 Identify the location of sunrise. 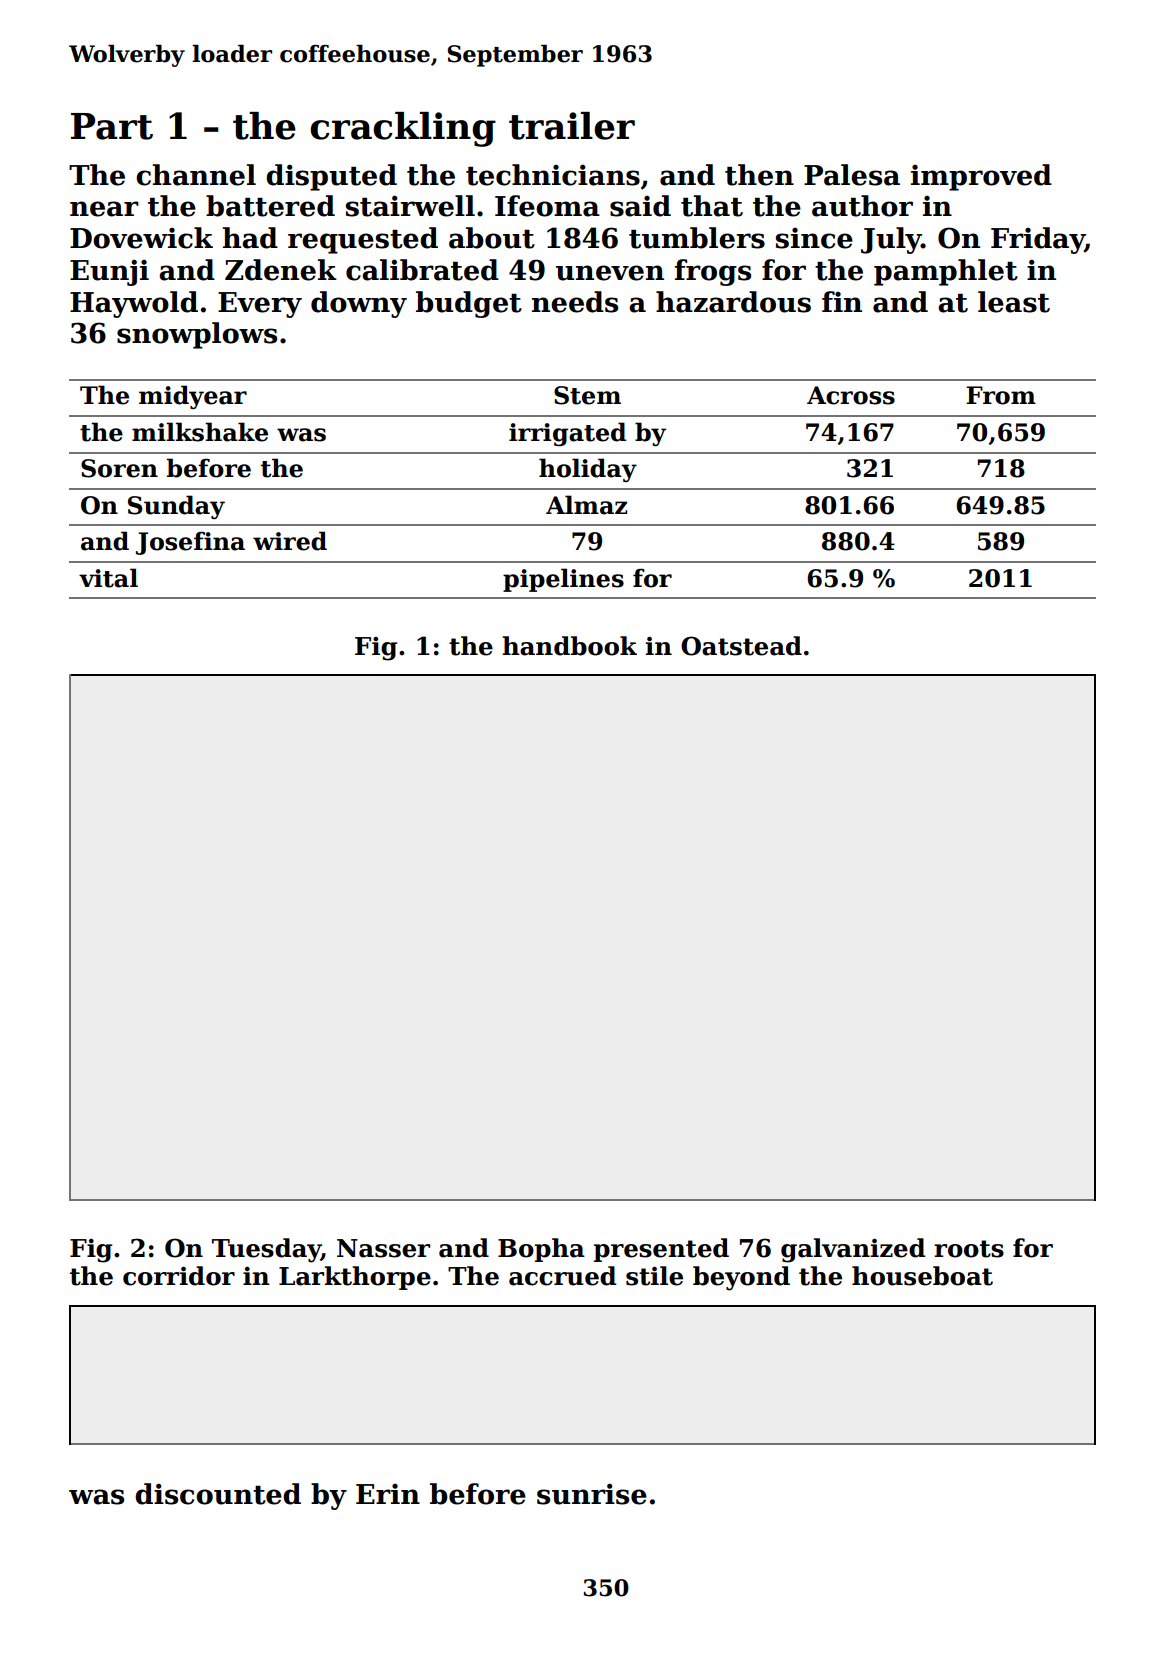
(592, 1494).
